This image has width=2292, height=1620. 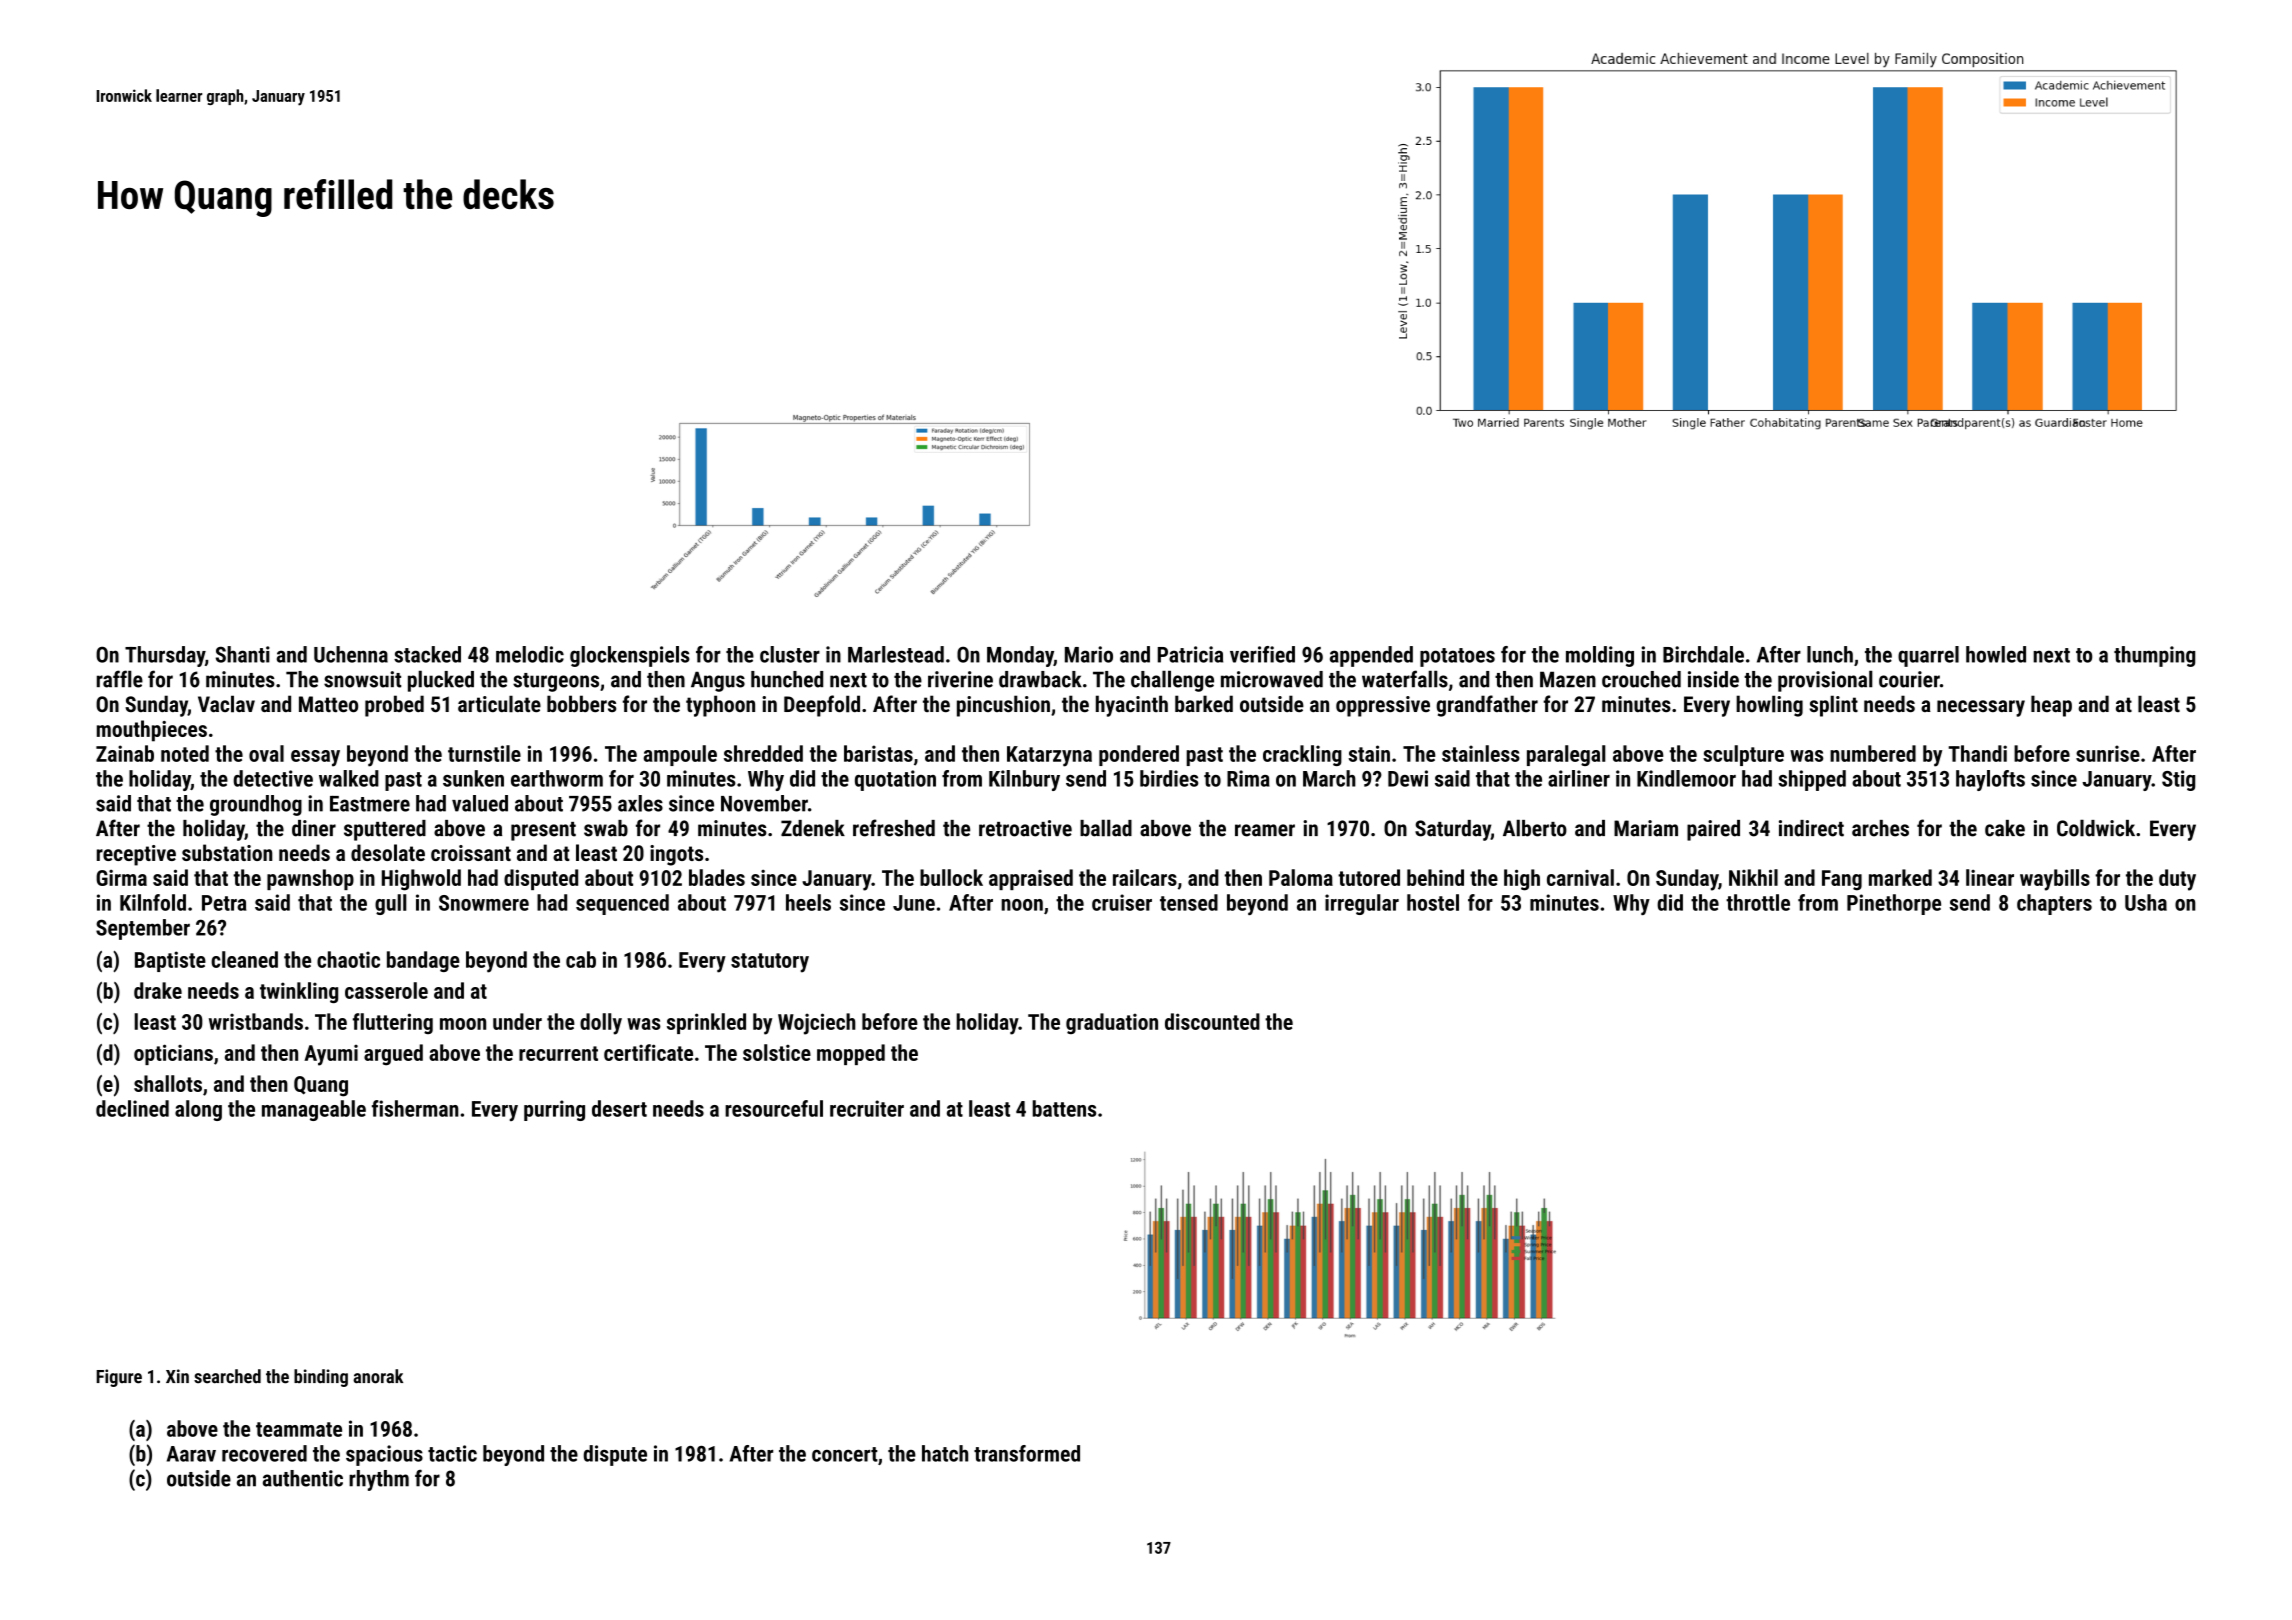 I want to click on chapters, so click(x=2054, y=904).
